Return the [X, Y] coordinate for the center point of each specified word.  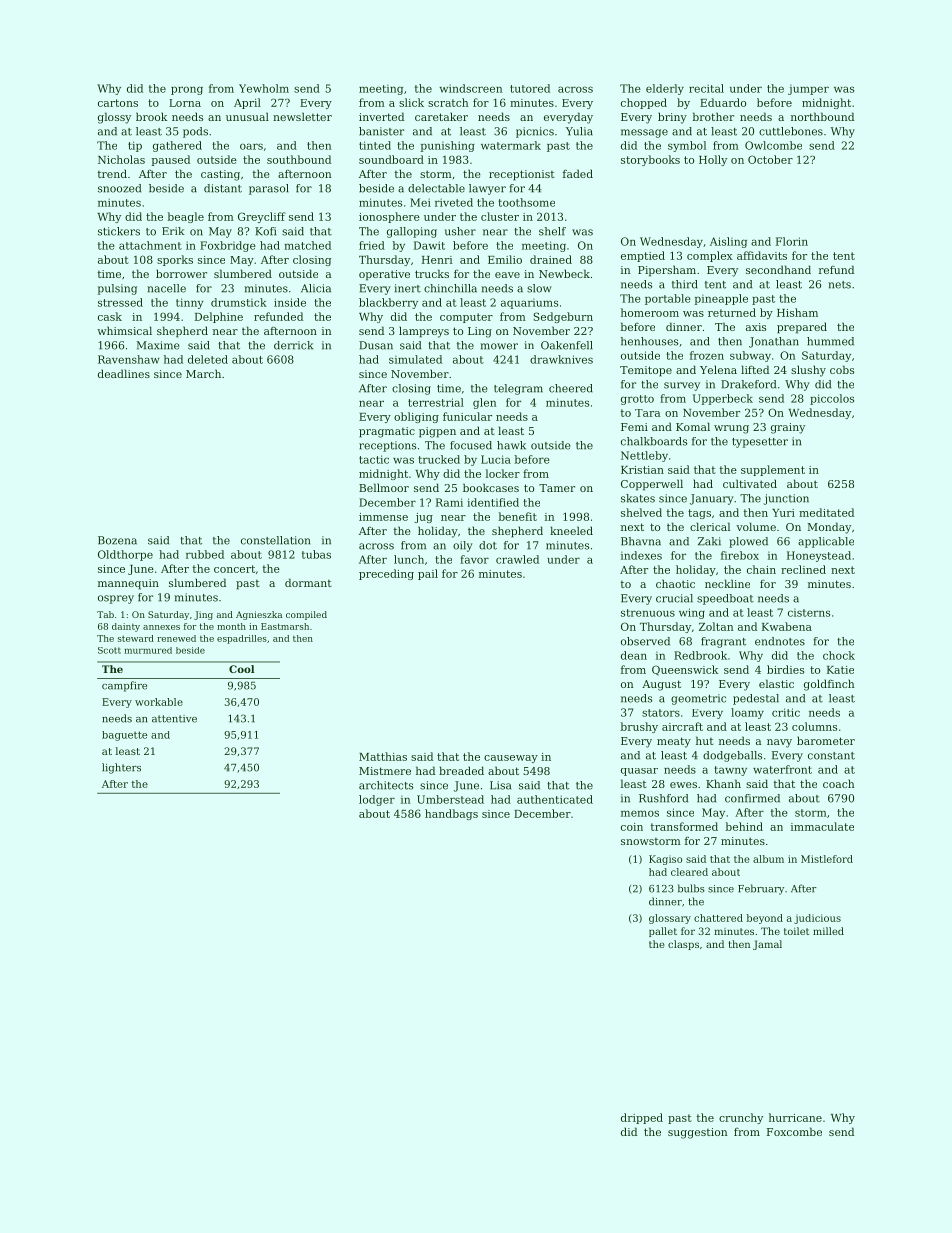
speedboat [725, 599]
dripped [642, 1118]
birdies [785, 669]
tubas [316, 554]
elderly [665, 89]
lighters [121, 768]
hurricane [795, 1117]
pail [428, 574]
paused [170, 160]
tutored [530, 88]
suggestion [698, 1133]
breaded [461, 770]
